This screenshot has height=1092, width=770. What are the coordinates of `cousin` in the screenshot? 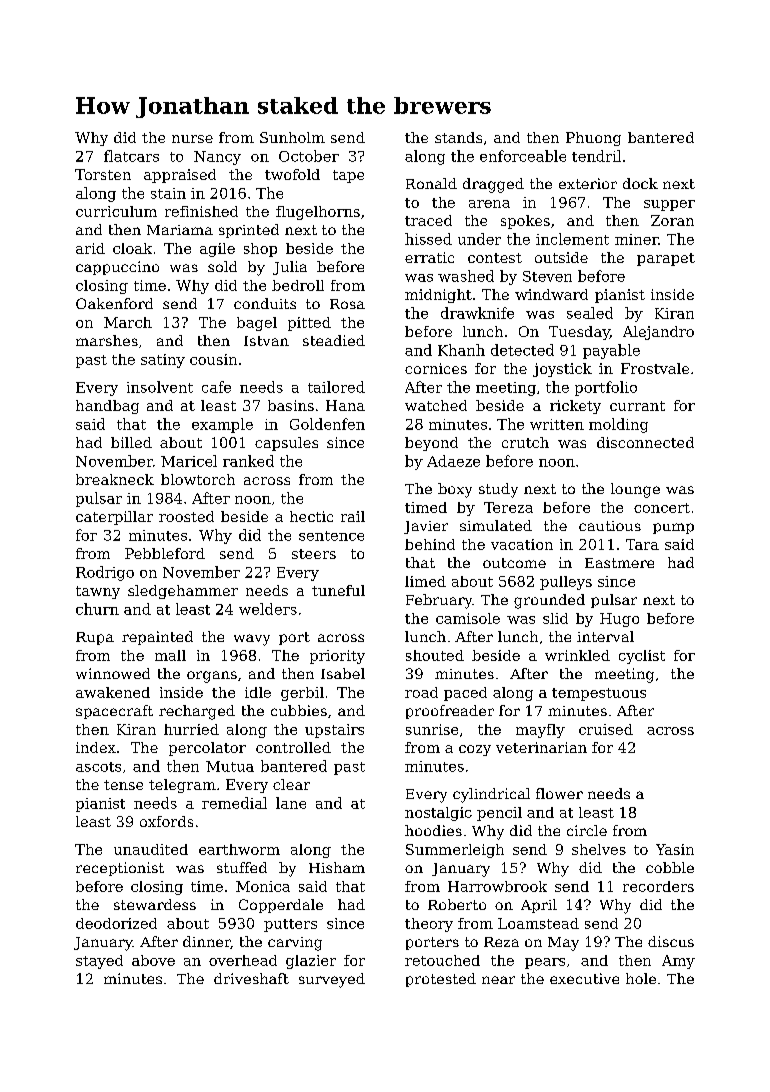 It's located at (213, 359).
